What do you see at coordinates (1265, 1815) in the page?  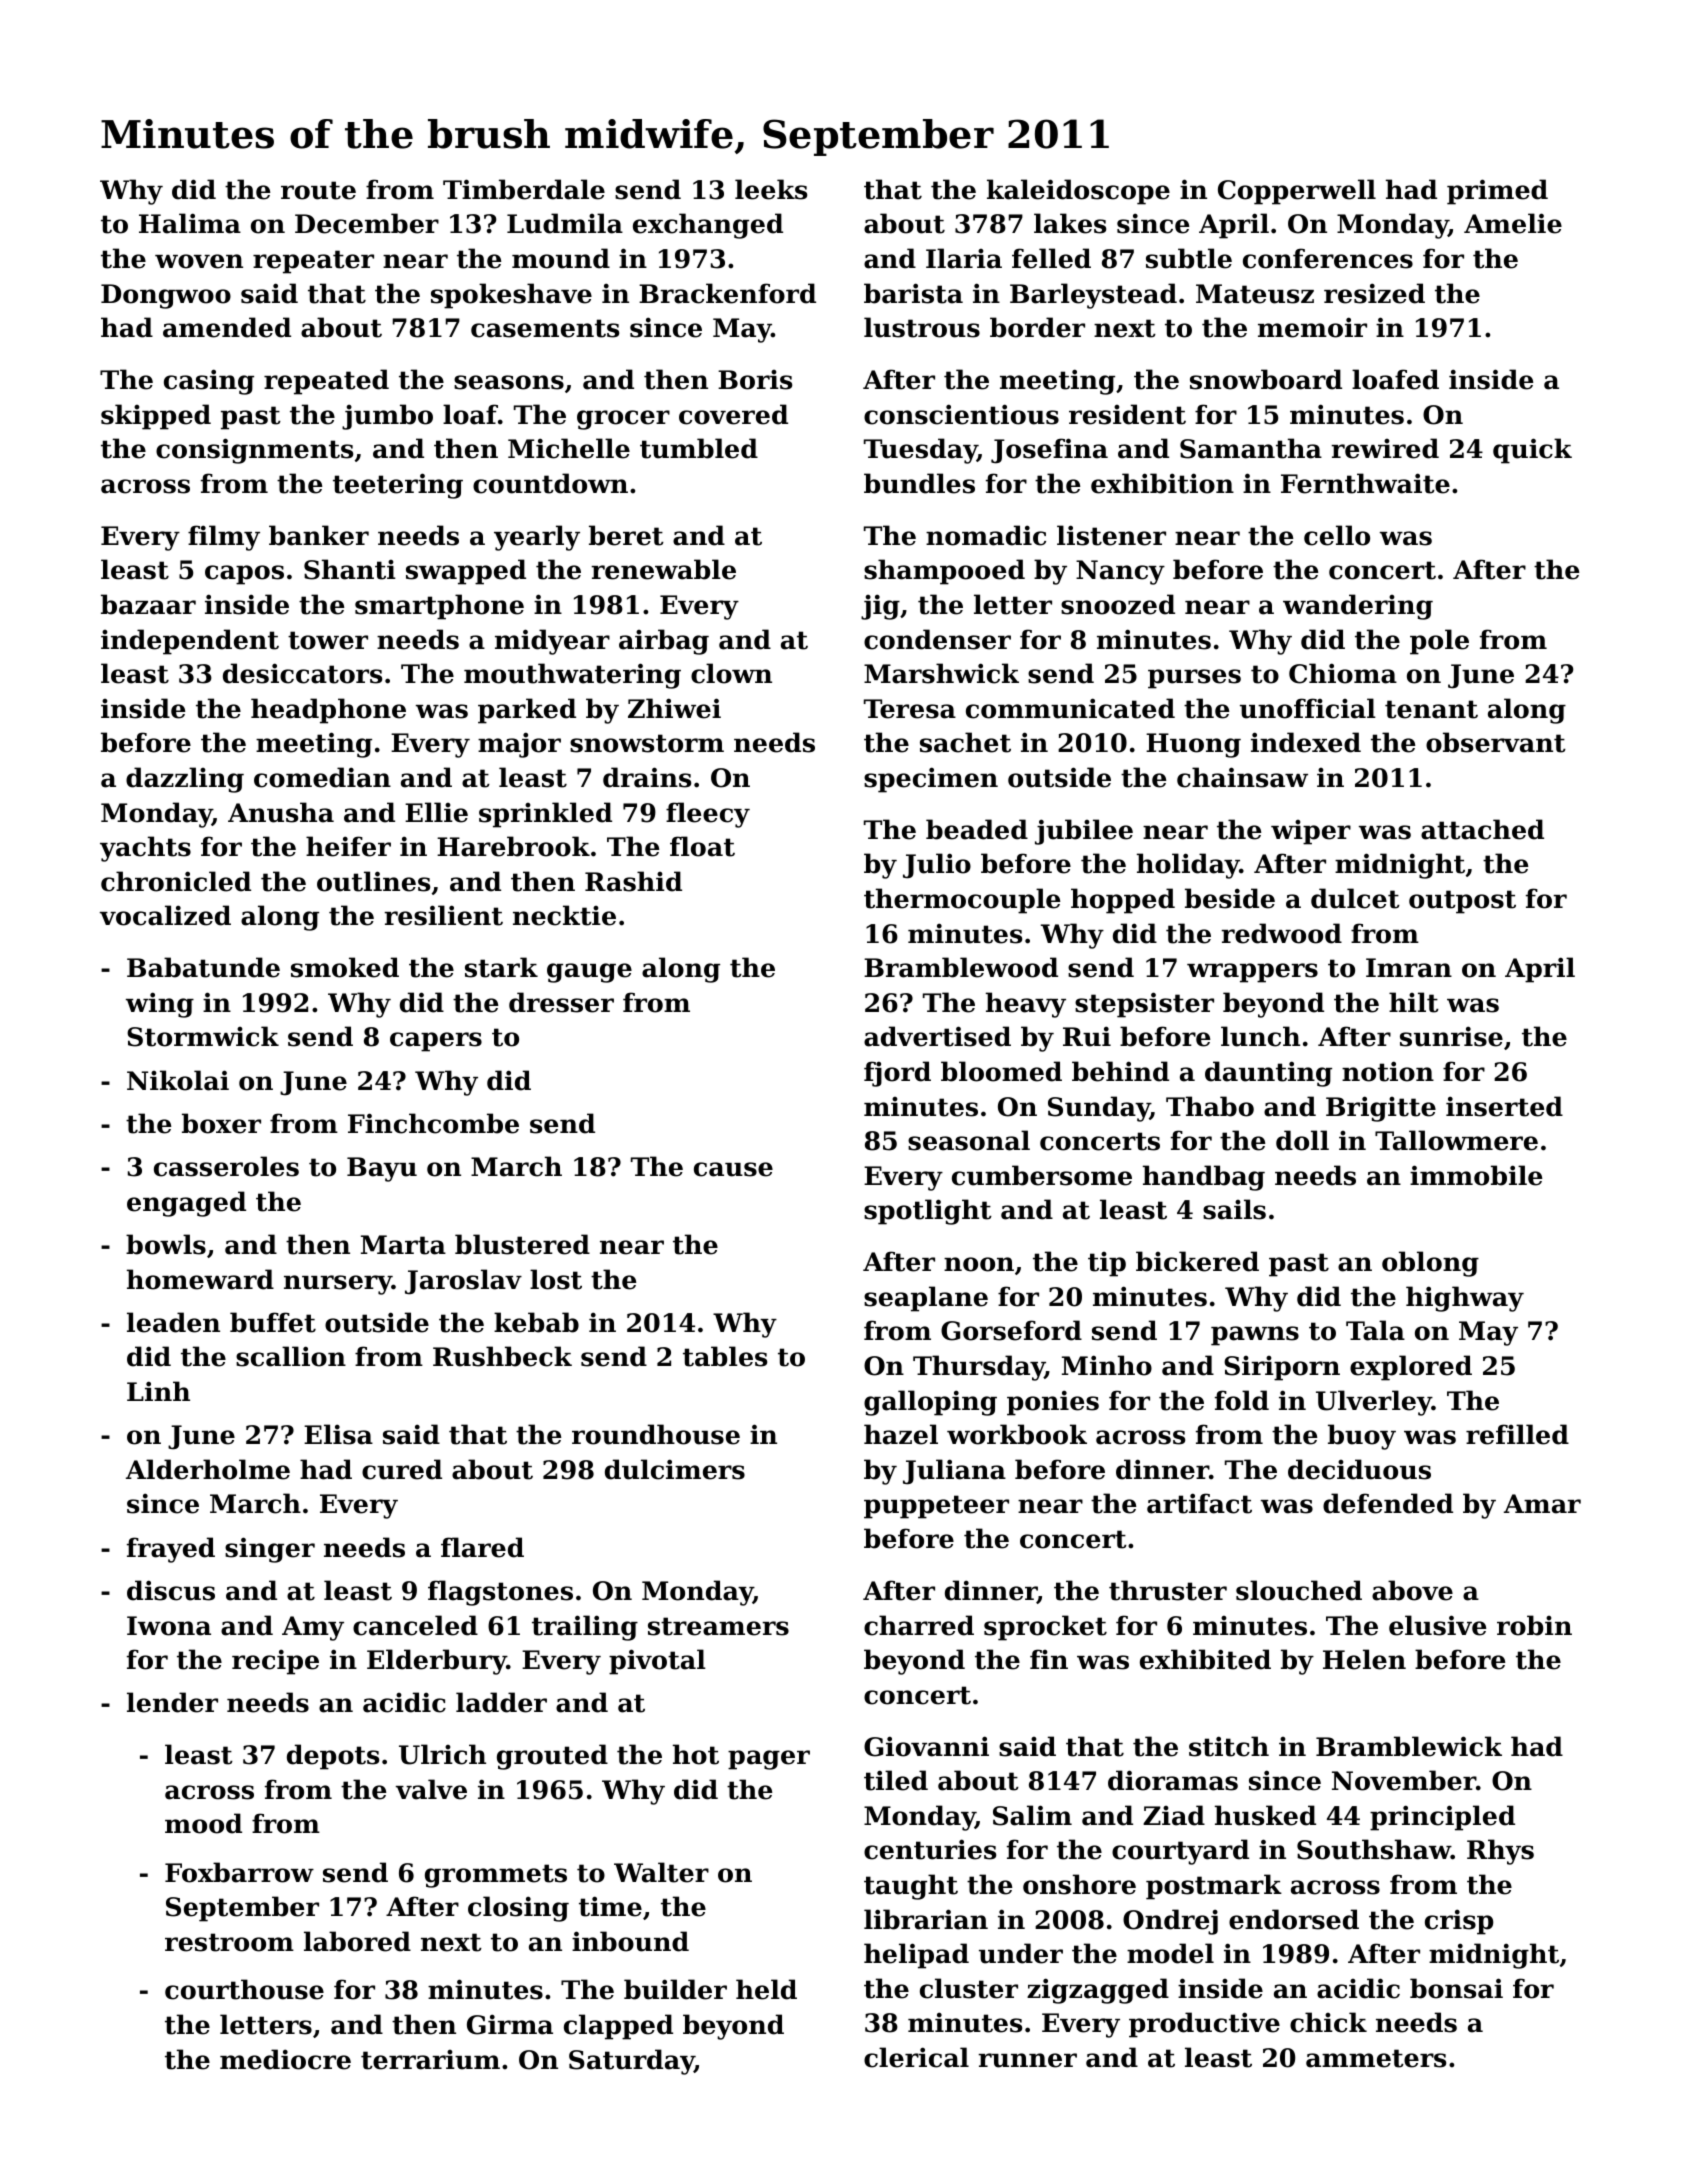 I see `husked` at bounding box center [1265, 1815].
